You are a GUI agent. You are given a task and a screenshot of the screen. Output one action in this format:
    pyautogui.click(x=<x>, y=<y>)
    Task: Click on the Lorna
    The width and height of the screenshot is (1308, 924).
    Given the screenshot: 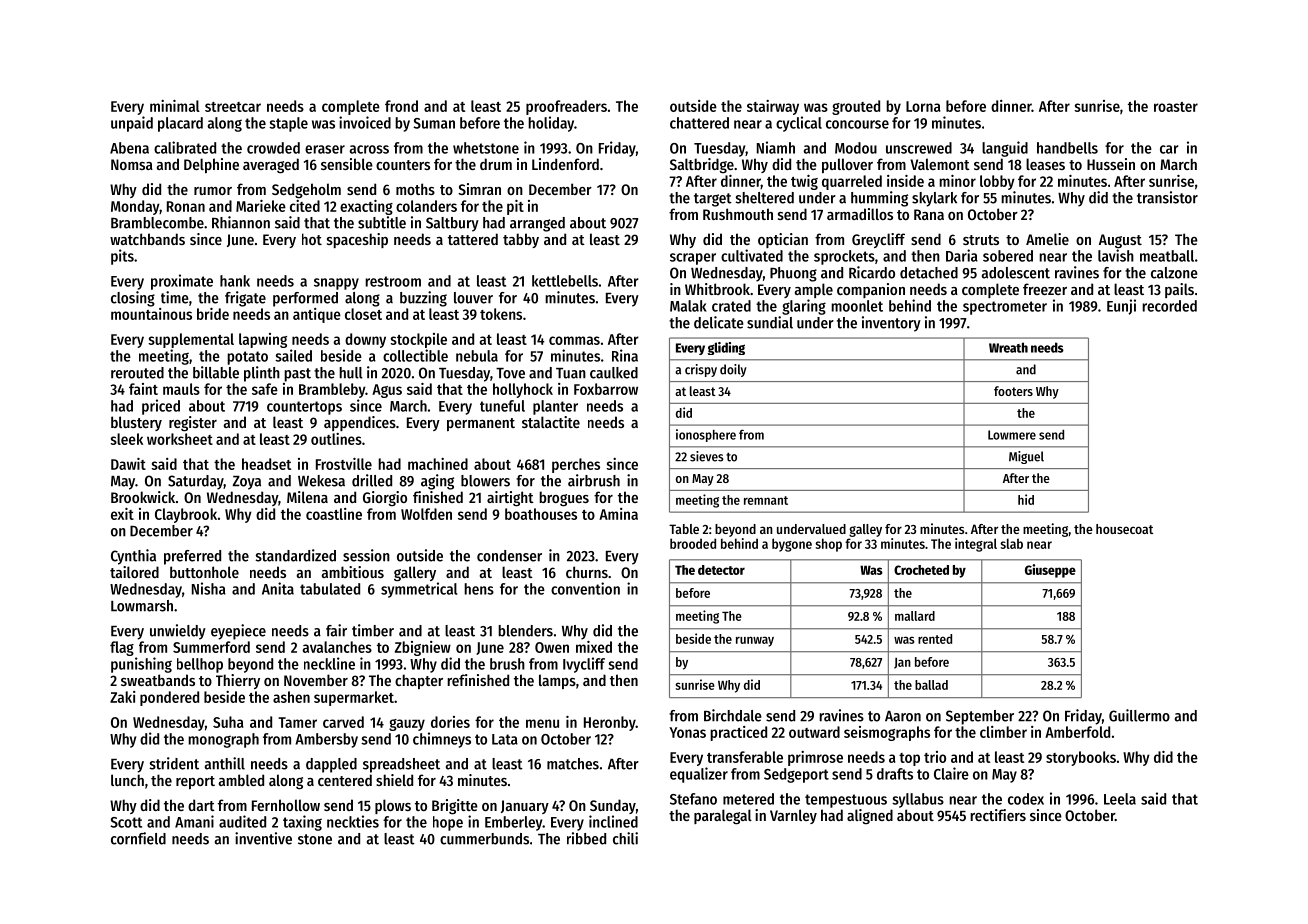 What is the action you would take?
    pyautogui.click(x=923, y=106)
